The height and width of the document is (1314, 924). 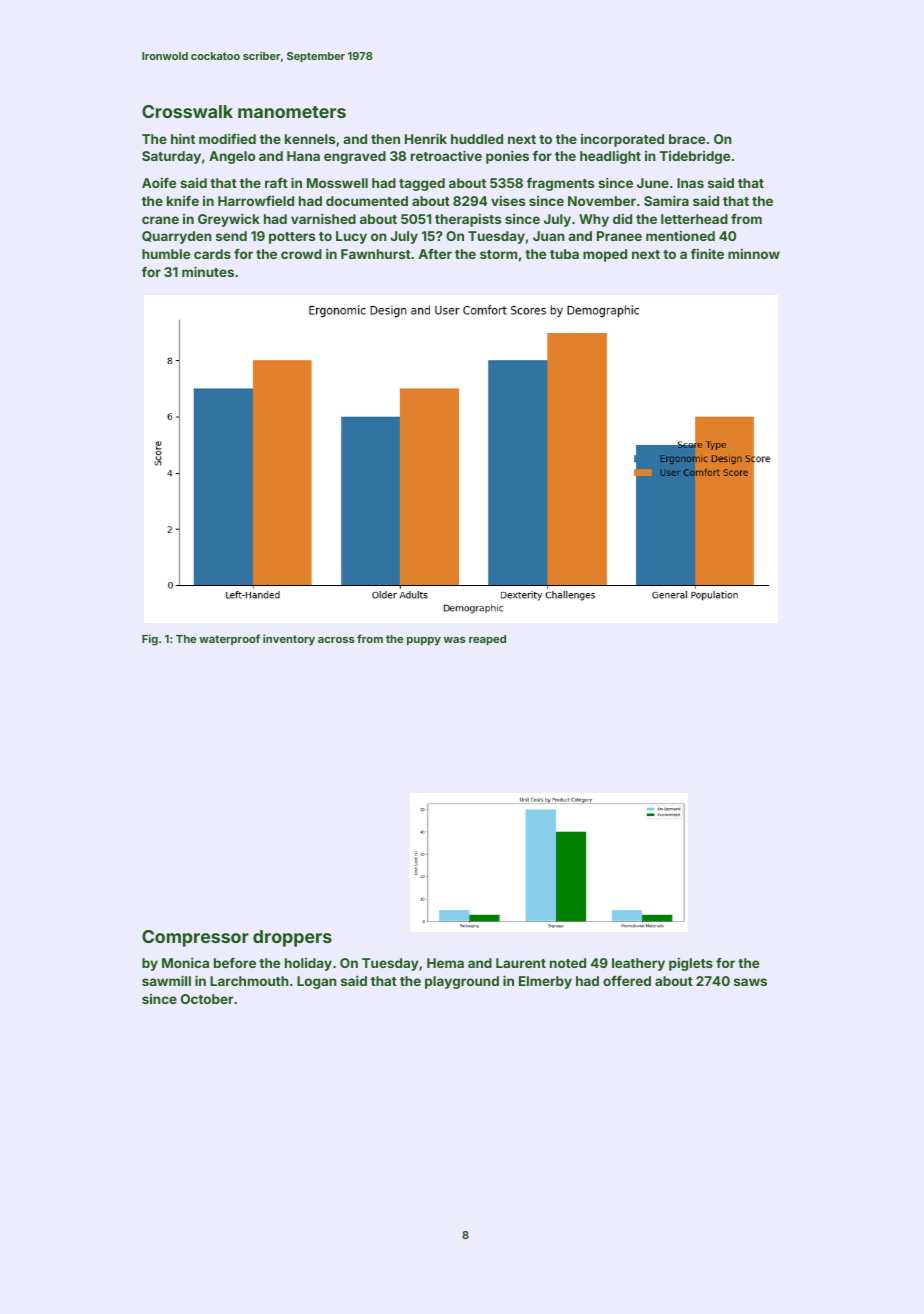 What do you see at coordinates (694, 219) in the document?
I see `letterhead` at bounding box center [694, 219].
